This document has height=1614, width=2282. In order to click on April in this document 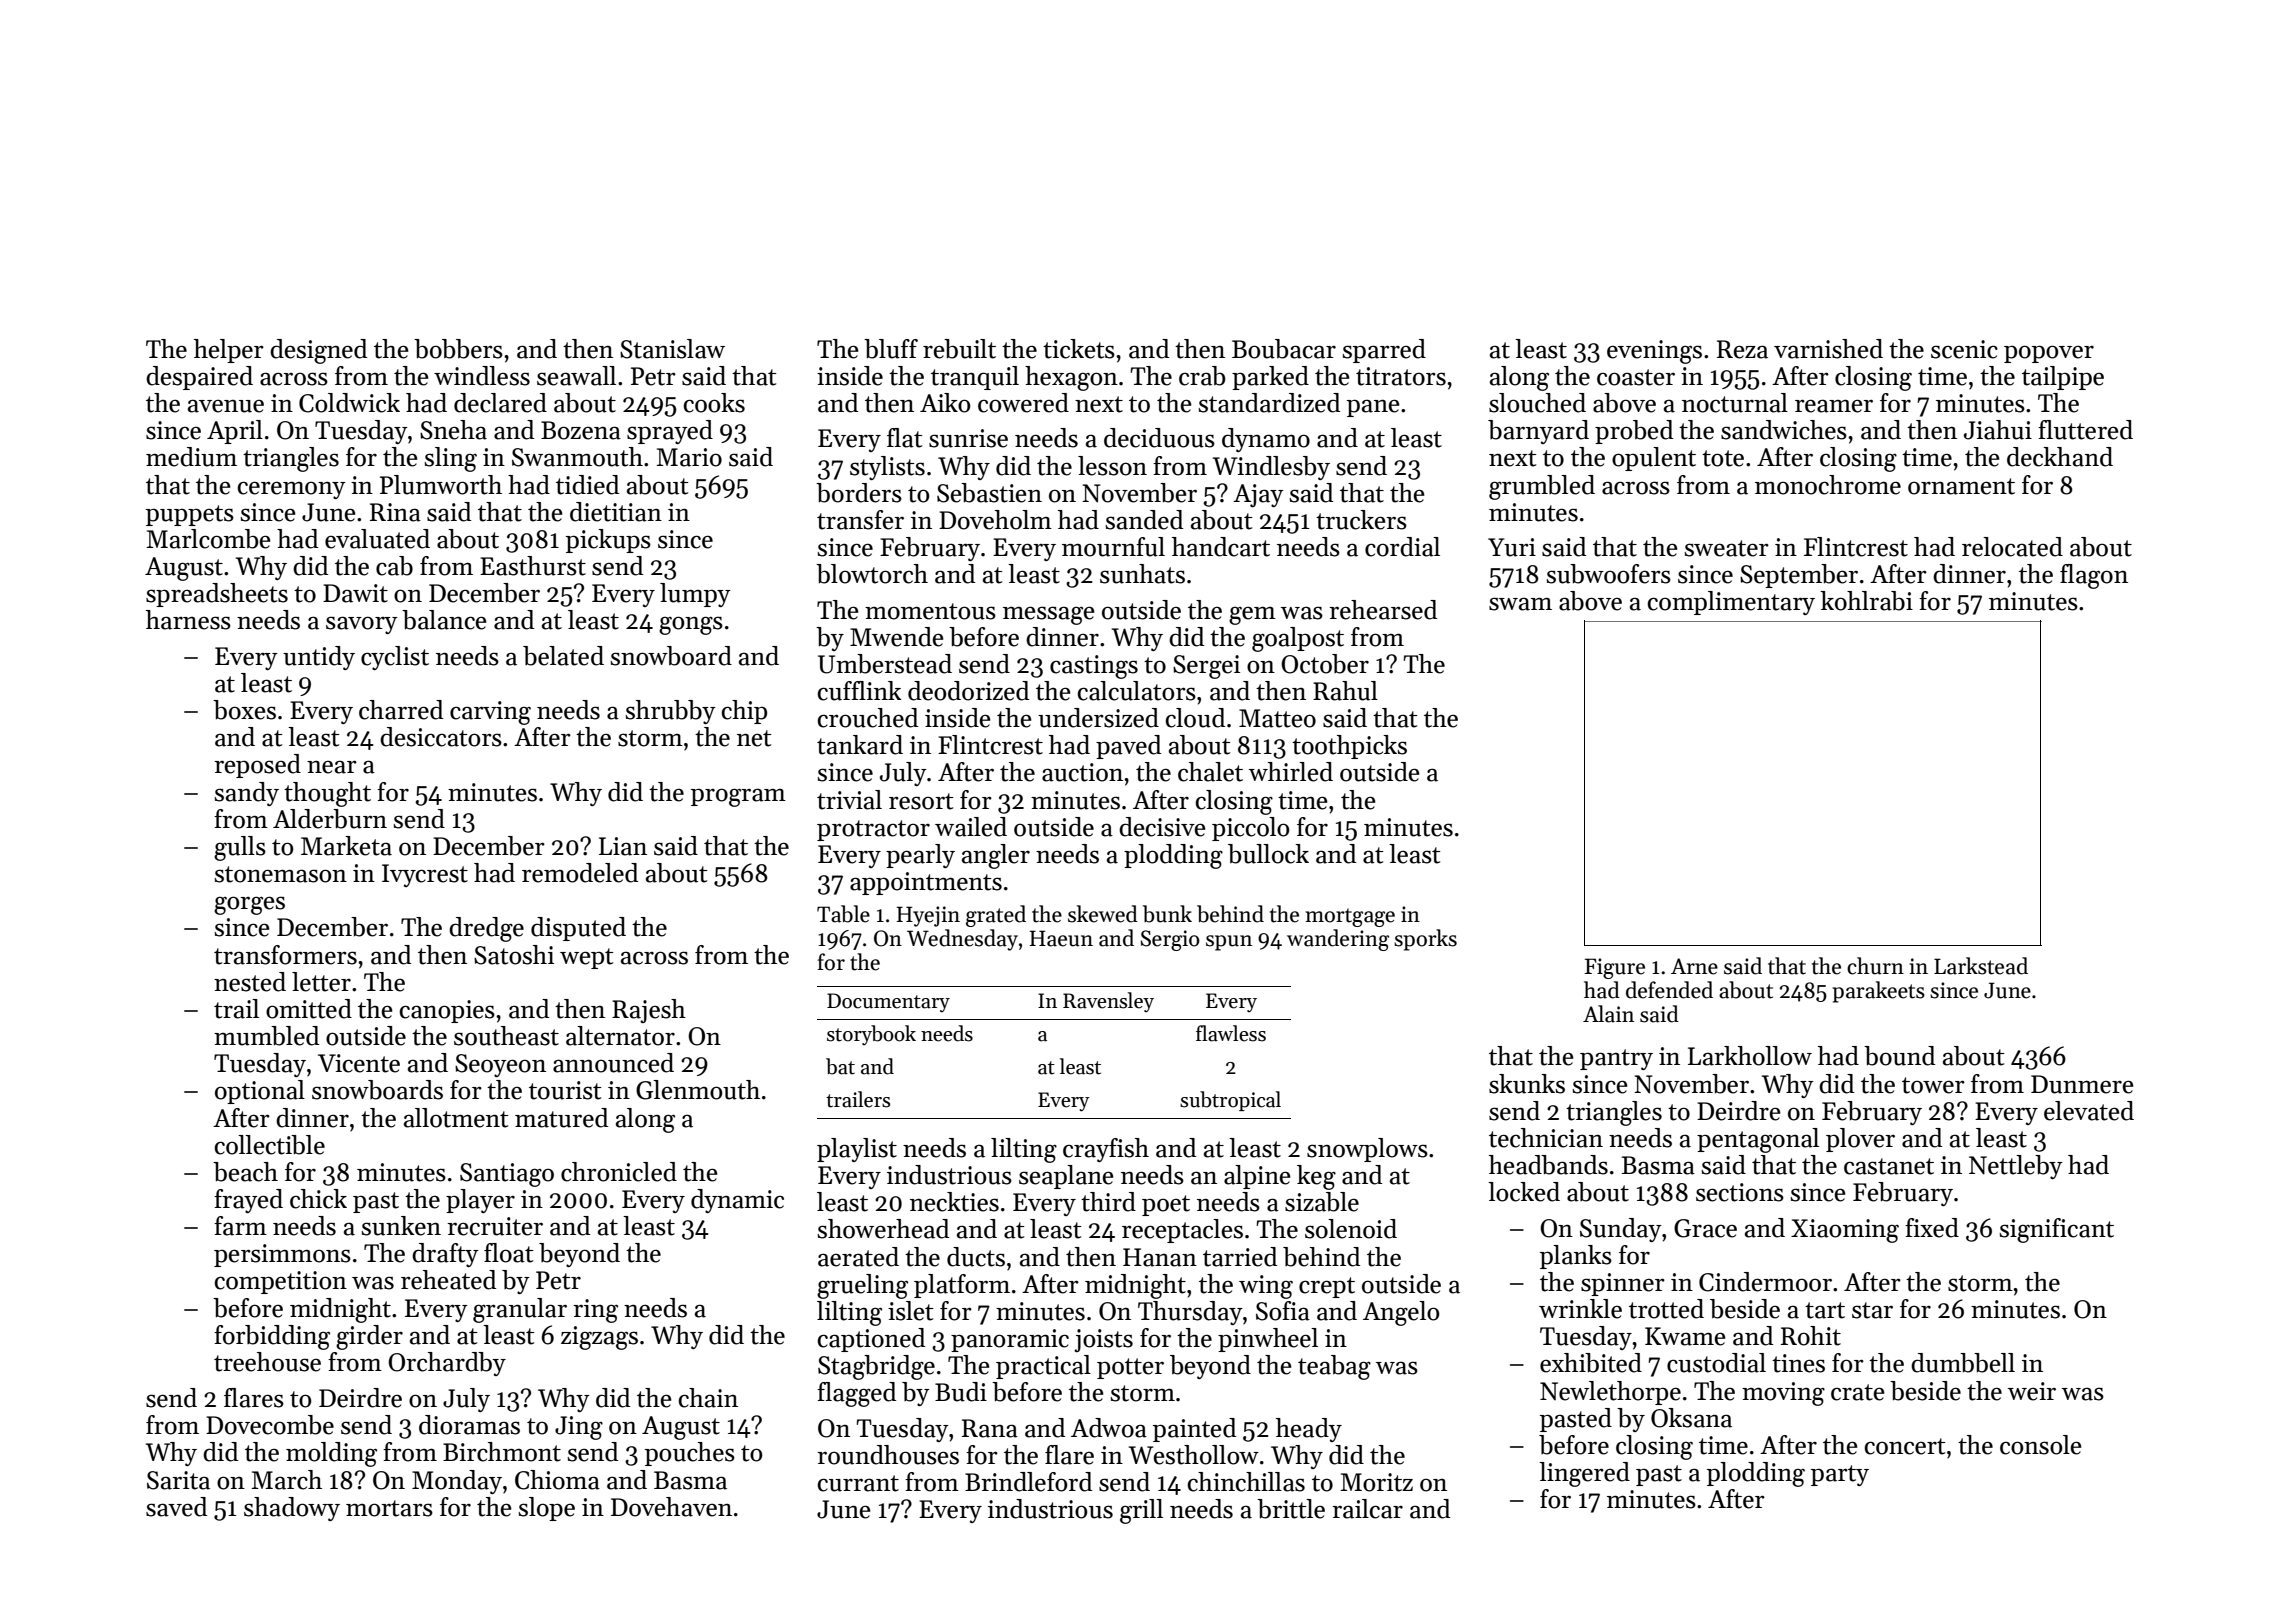, I will do `click(235, 432)`.
